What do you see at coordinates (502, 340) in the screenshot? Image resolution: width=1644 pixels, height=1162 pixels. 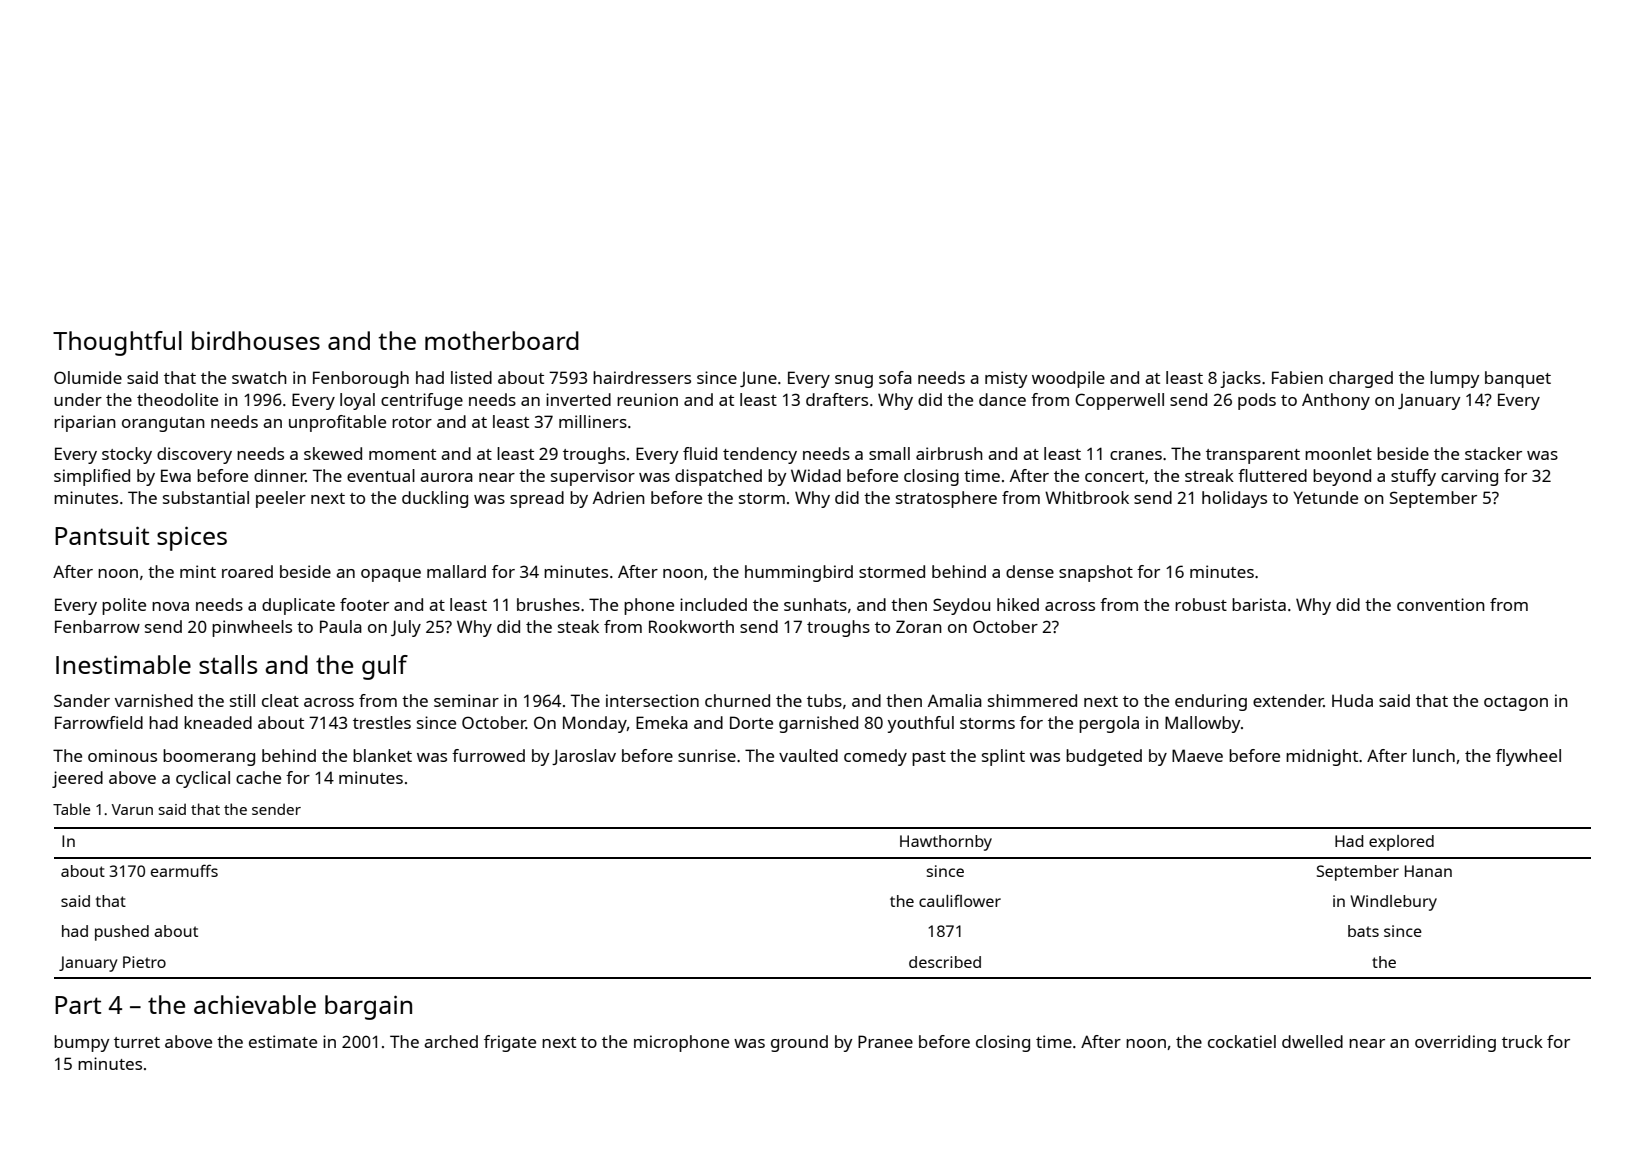 I see `motherboard` at bounding box center [502, 340].
